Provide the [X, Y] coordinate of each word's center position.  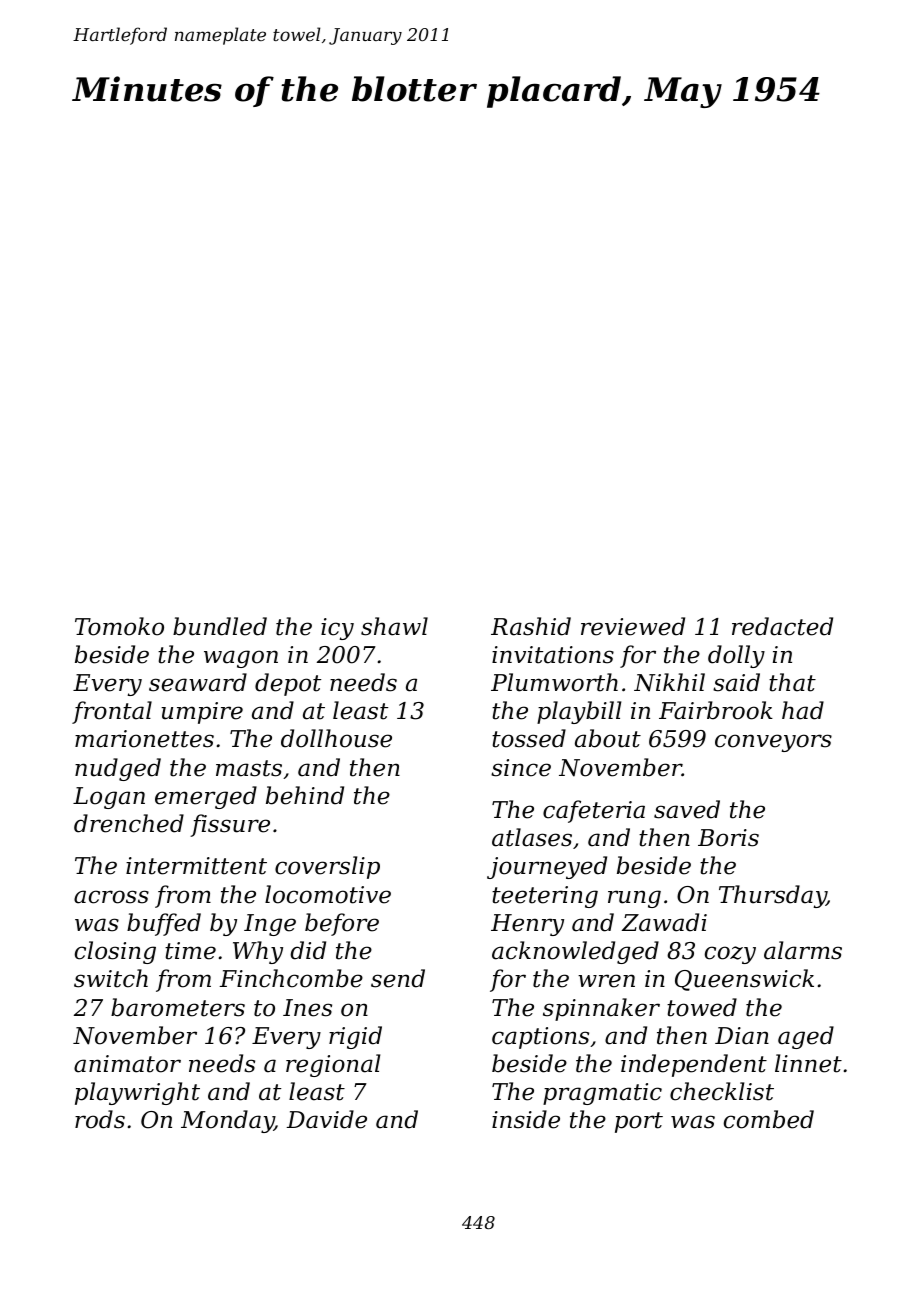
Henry [527, 925]
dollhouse [336, 738]
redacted [782, 626]
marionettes [144, 739]
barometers [178, 1007]
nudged [118, 769]
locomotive [328, 894]
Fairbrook [716, 710]
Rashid [531, 626]
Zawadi [664, 922]
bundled [220, 626]
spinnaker [601, 1009]
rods [100, 1119]
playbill [579, 712]
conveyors [773, 743]
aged [806, 1037]
